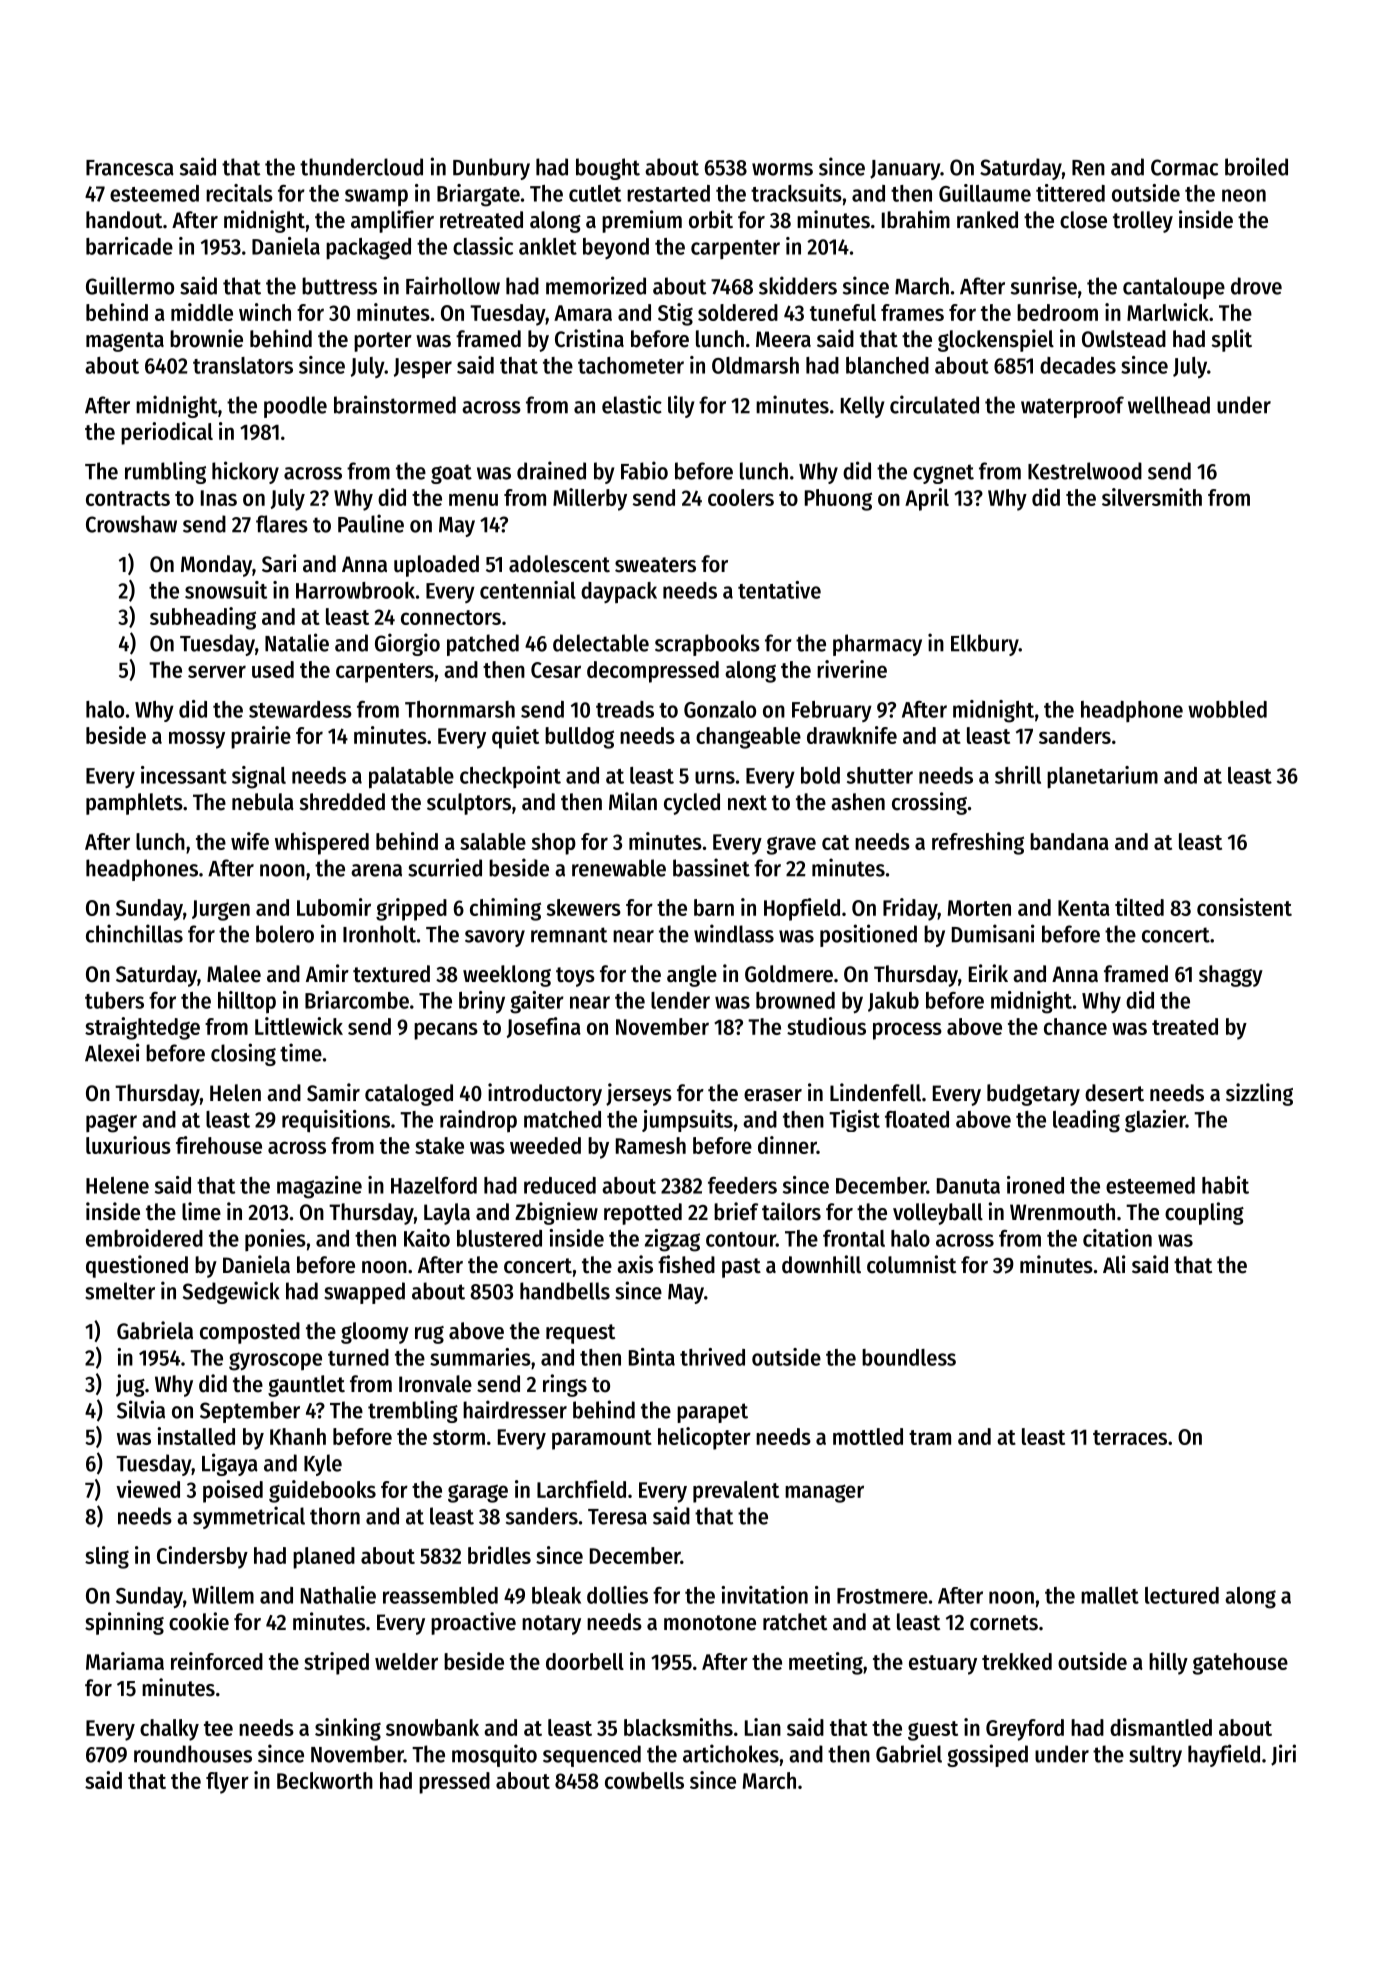  What do you see at coordinates (545, 1145) in the page?
I see `weeded` at bounding box center [545, 1145].
